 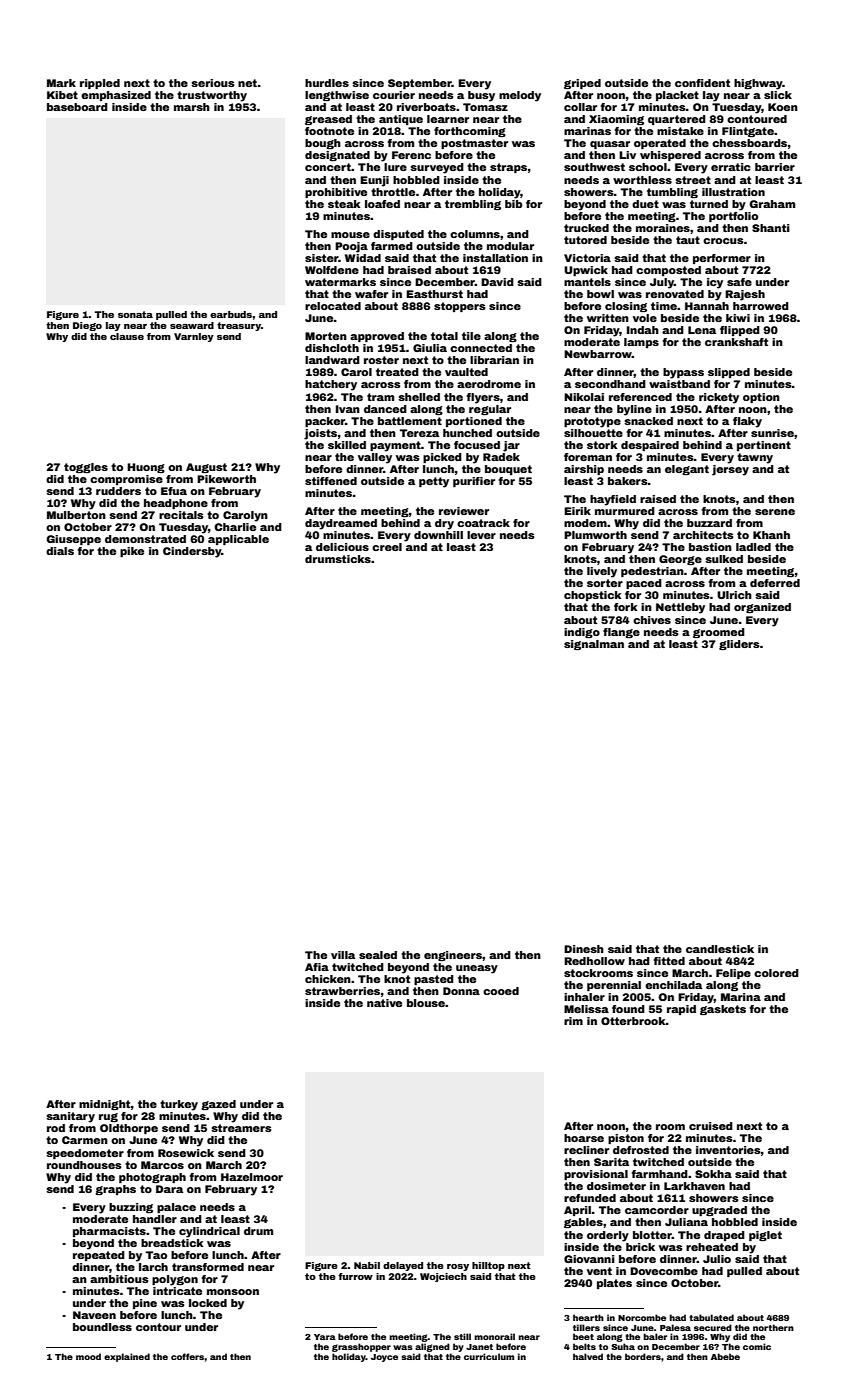 I want to click on curriculum, so click(x=489, y=1356).
